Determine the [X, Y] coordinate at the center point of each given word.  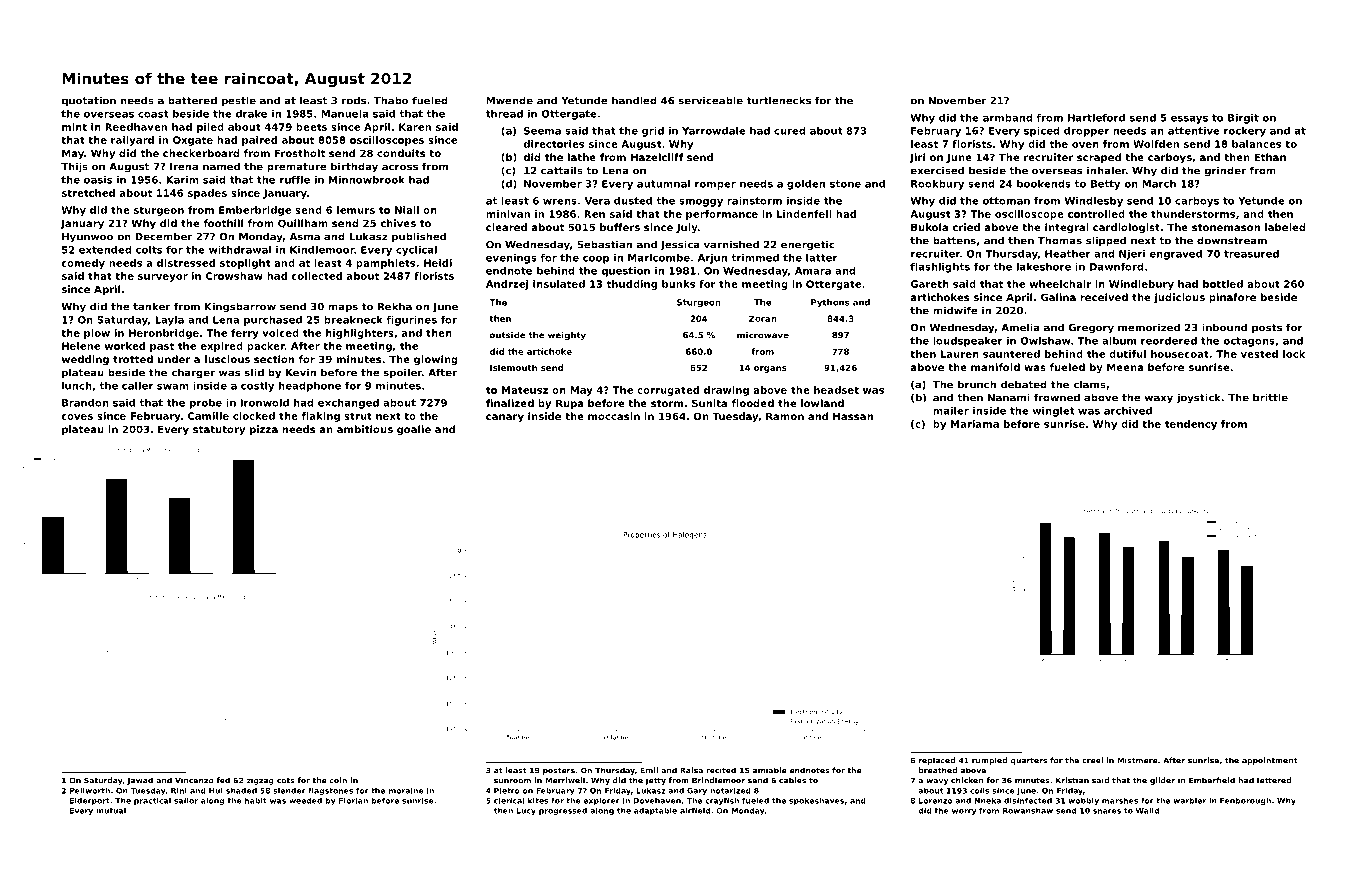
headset [836, 390]
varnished [731, 244]
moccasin [614, 416]
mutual [111, 811]
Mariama [975, 424]
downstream [1232, 240]
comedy [83, 264]
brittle [1270, 397]
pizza [264, 430]
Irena [184, 167]
